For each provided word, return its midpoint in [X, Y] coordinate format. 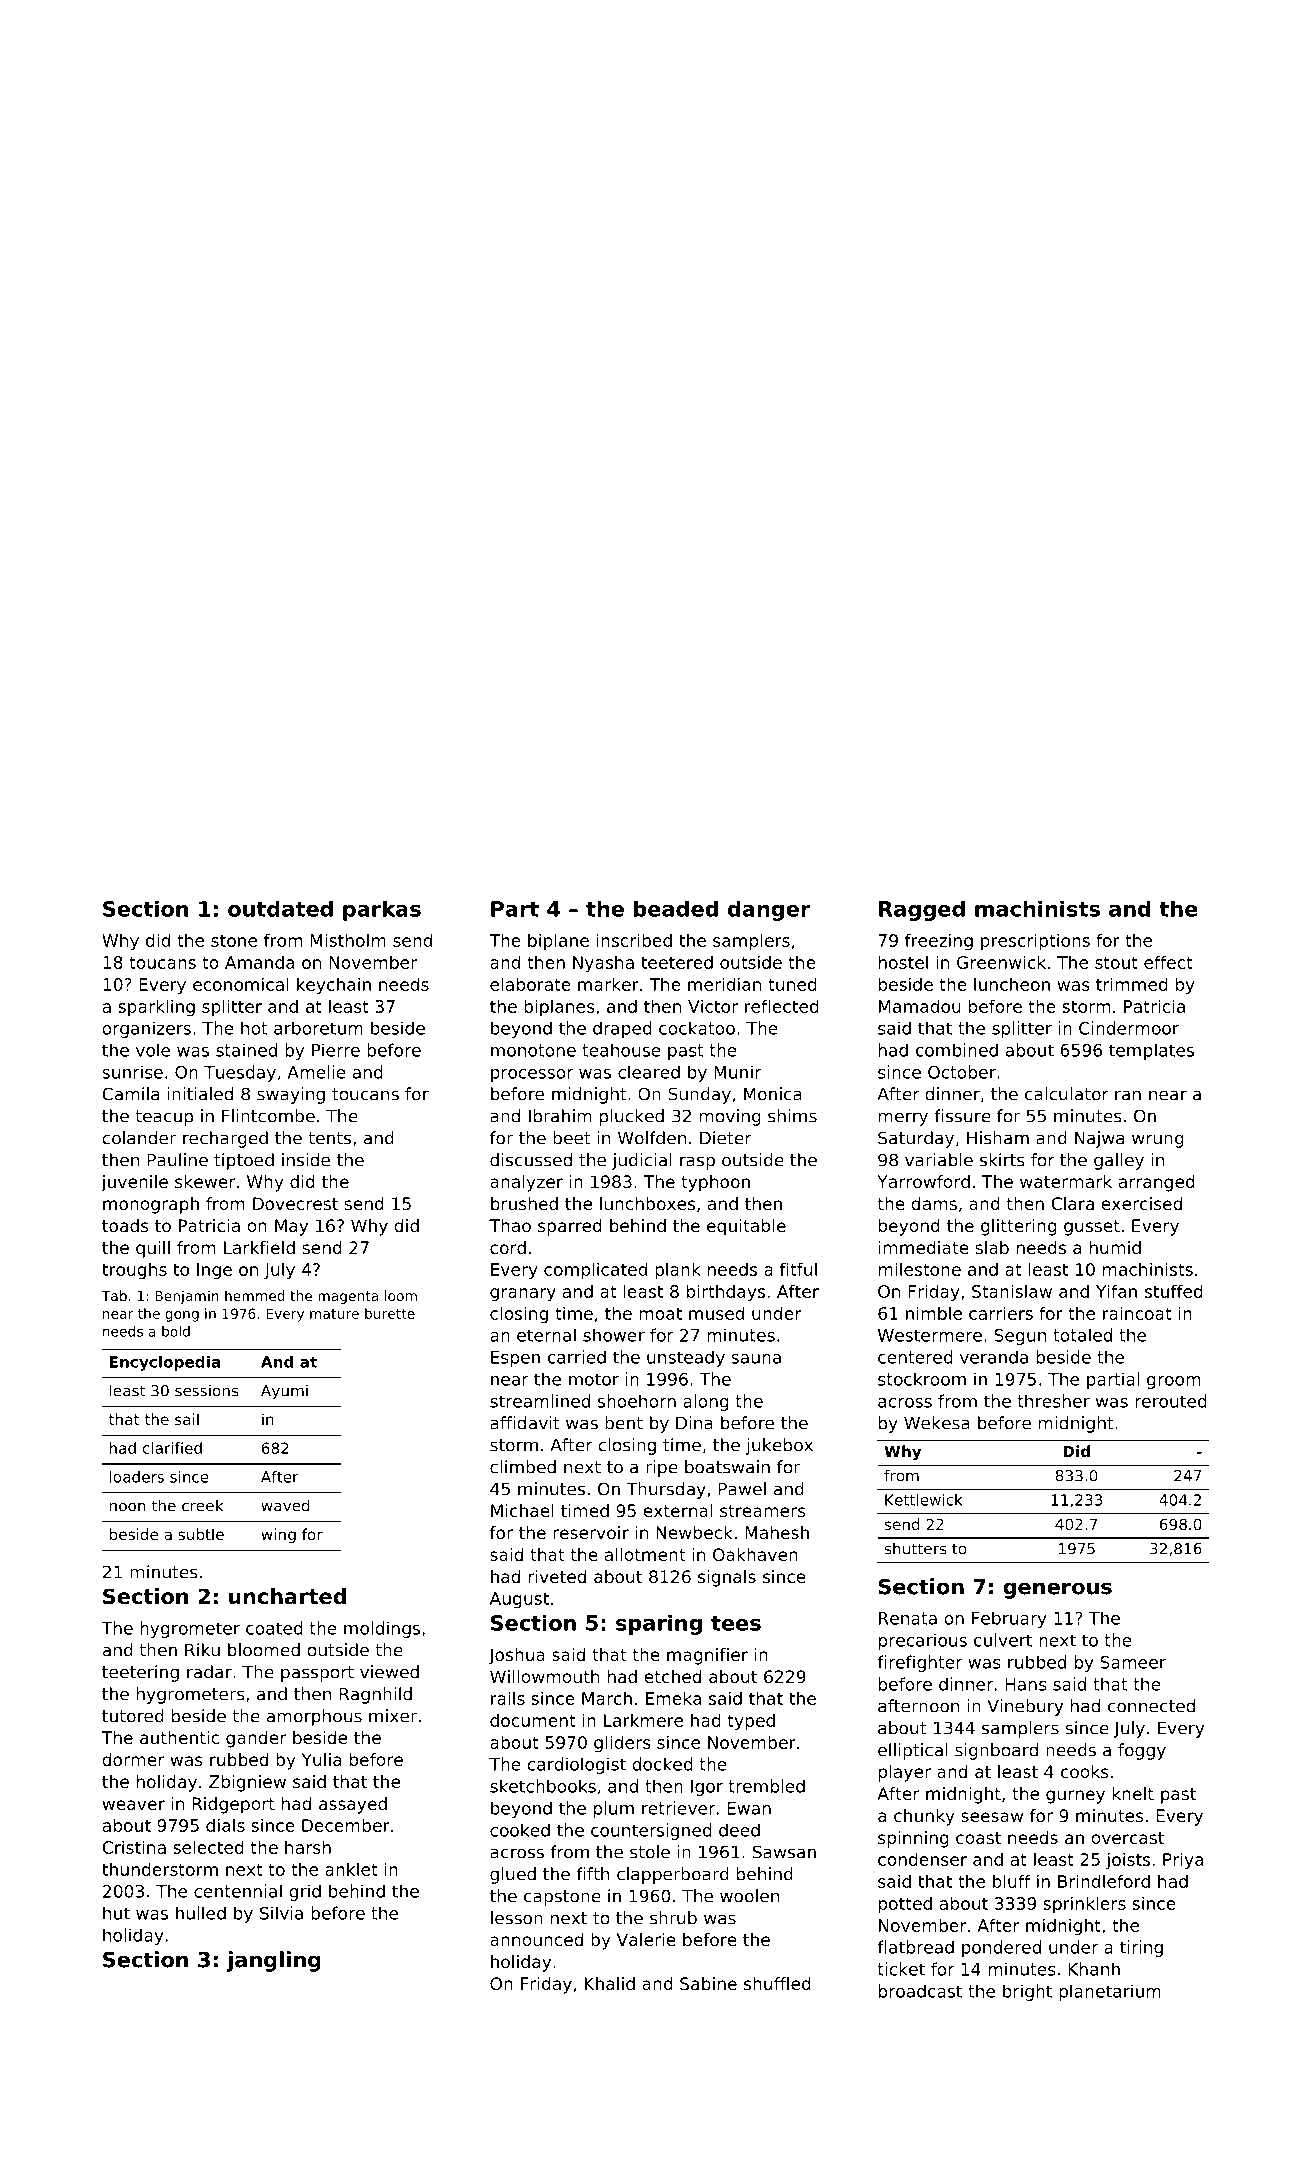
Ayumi [284, 1392]
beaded [676, 908]
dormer [133, 1759]
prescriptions [1035, 942]
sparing [659, 1624]
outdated [280, 908]
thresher [1053, 1401]
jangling [273, 1961]
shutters [915, 1548]
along [706, 1402]
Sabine [708, 1983]
